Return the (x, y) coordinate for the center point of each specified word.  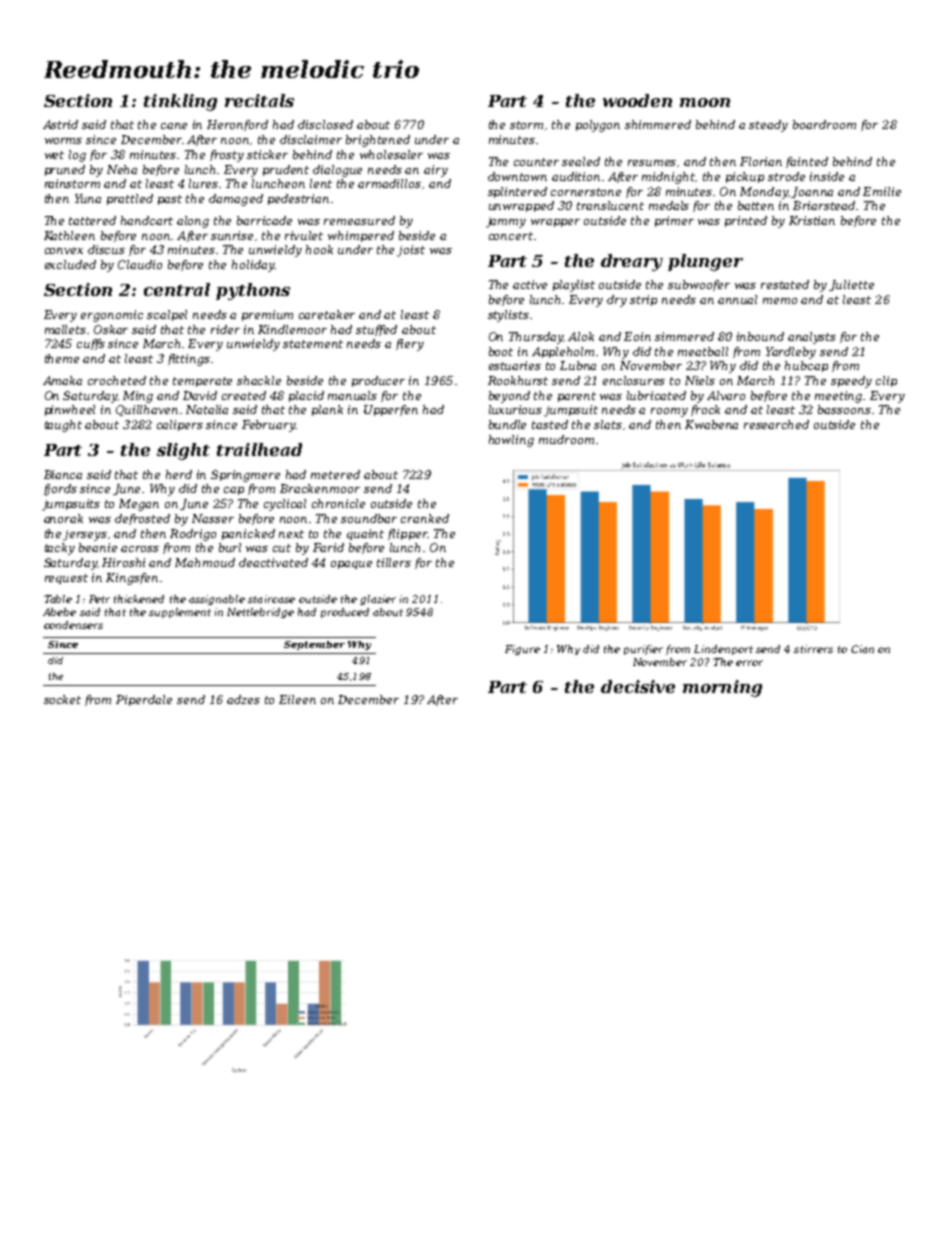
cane (174, 126)
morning (722, 688)
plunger (705, 262)
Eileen (297, 699)
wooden (637, 100)
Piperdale (144, 700)
